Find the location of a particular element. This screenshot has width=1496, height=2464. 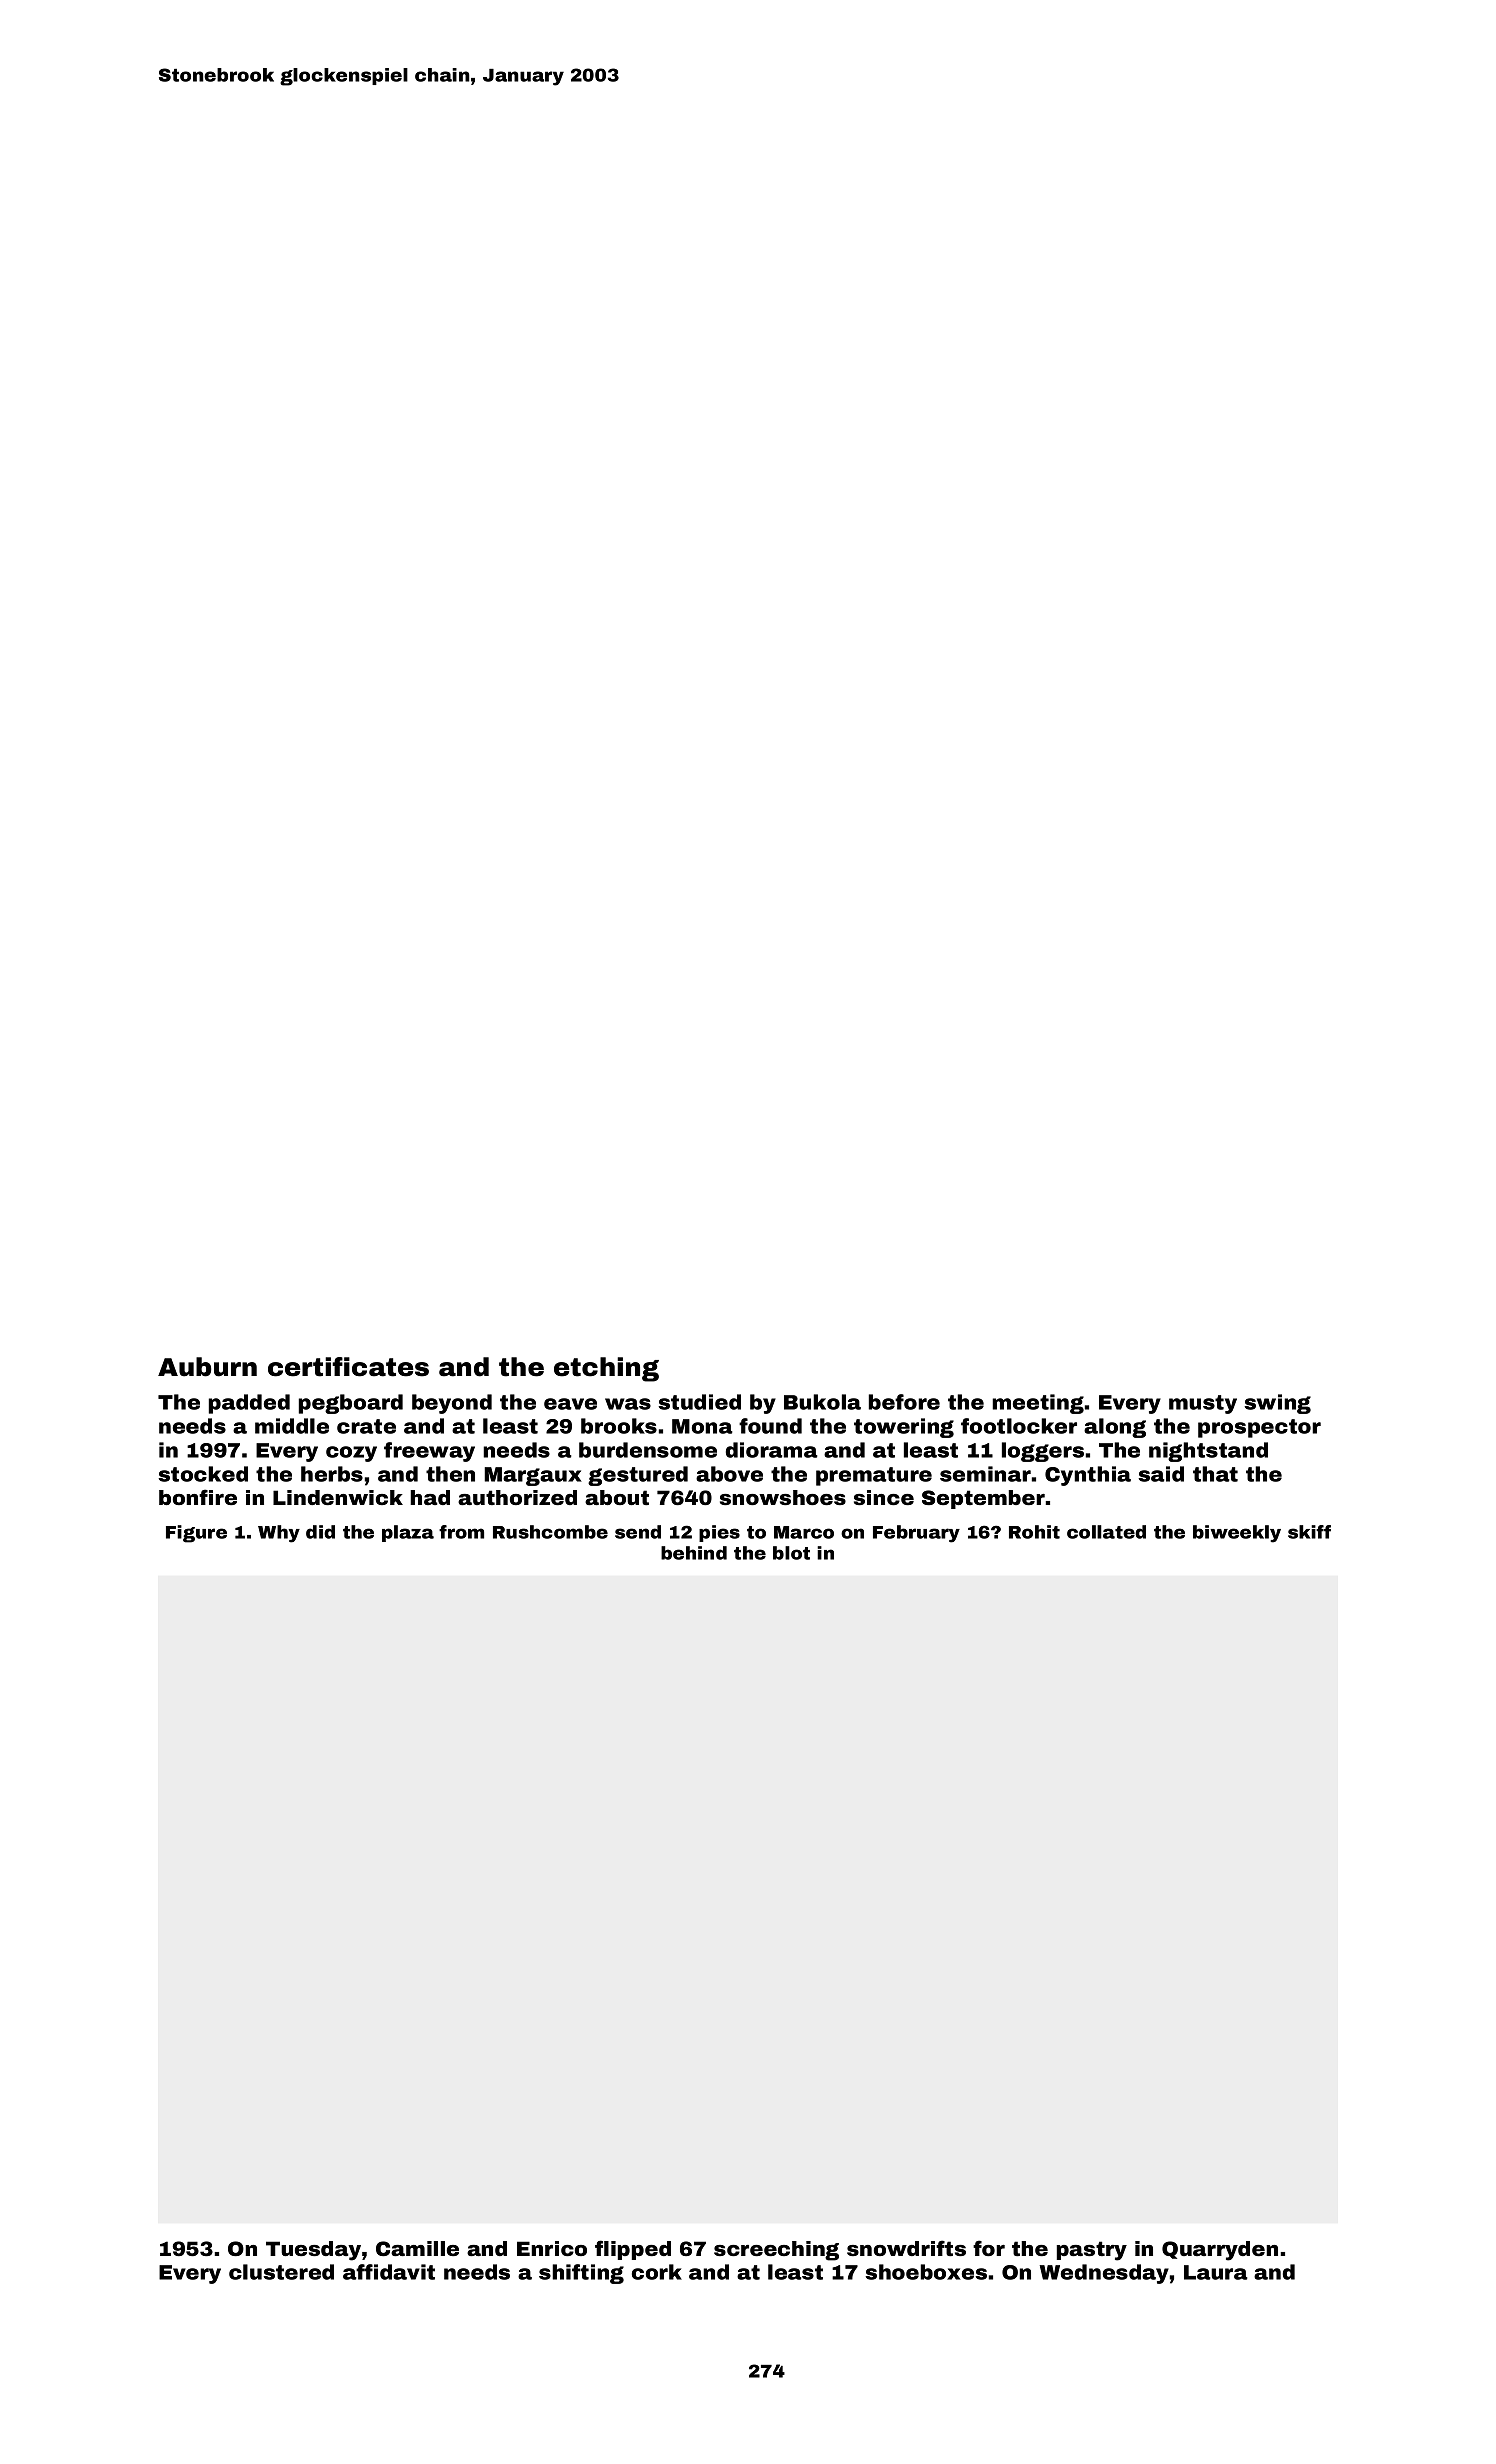

plaza is located at coordinates (408, 1533).
